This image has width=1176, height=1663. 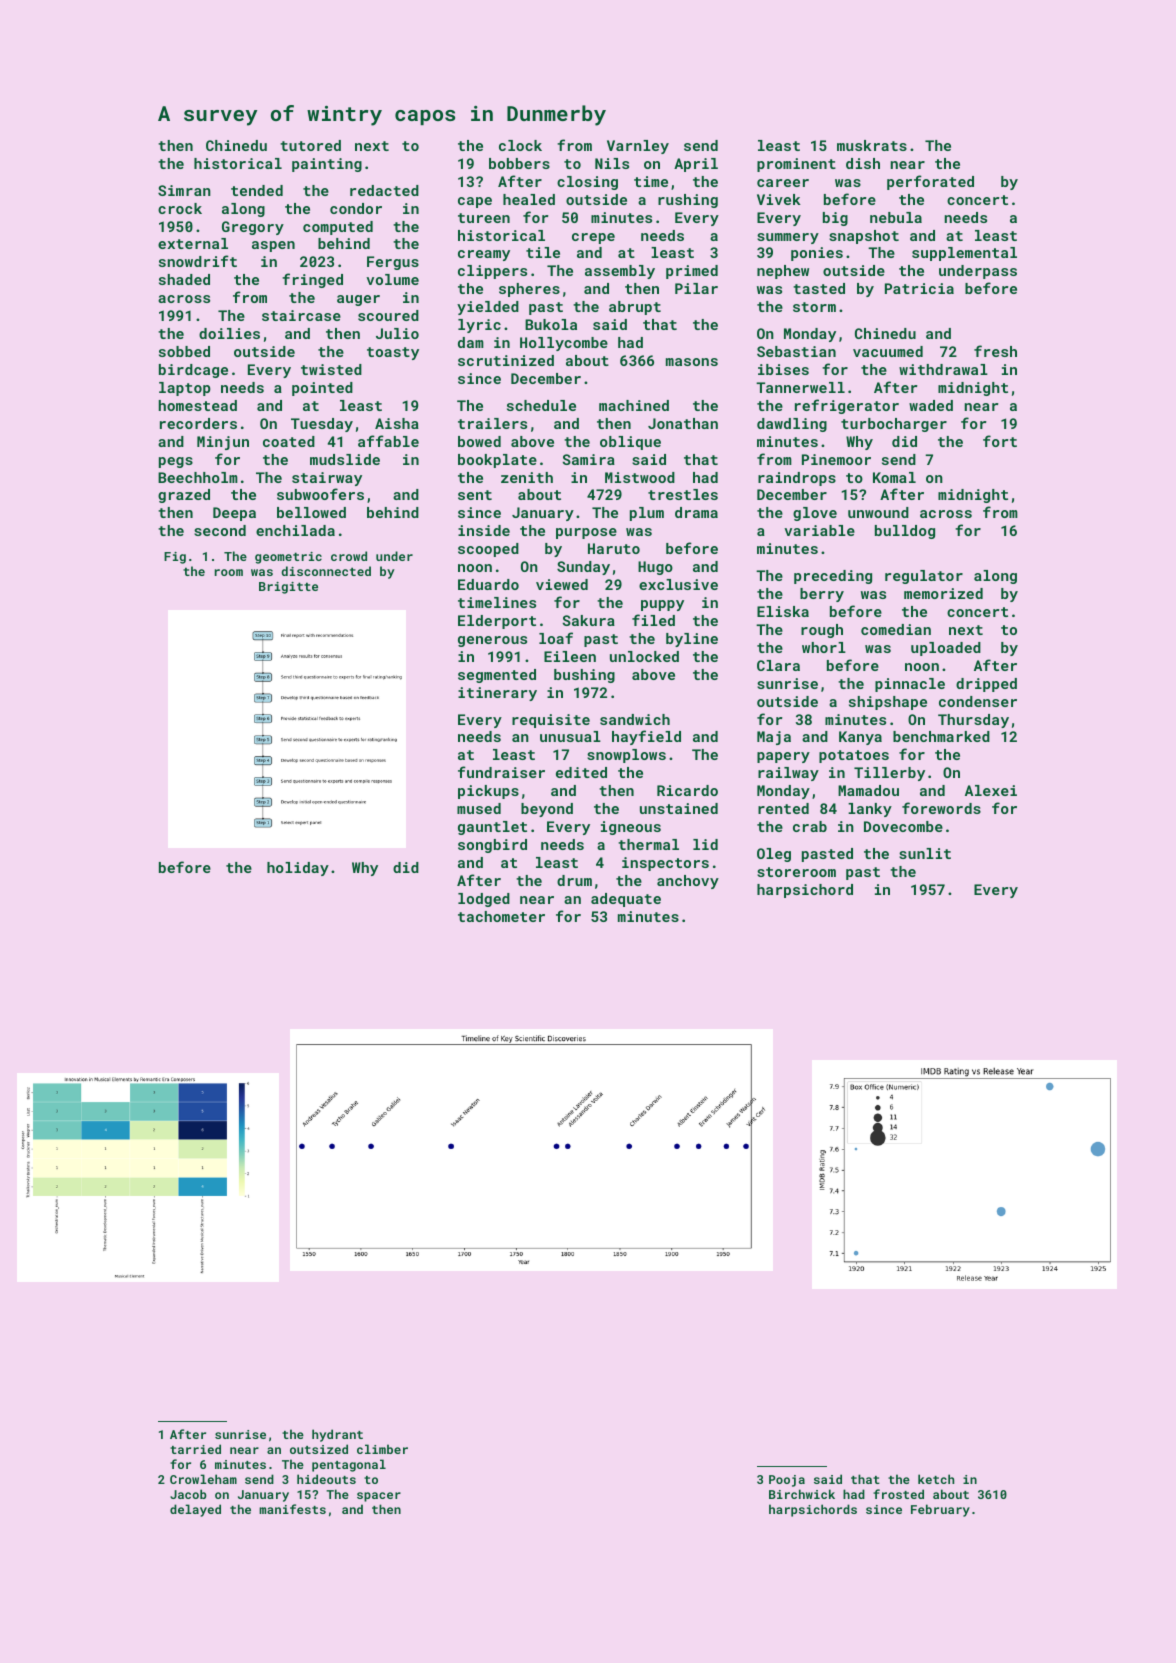 What do you see at coordinates (501, 916) in the image?
I see `tachometer` at bounding box center [501, 916].
